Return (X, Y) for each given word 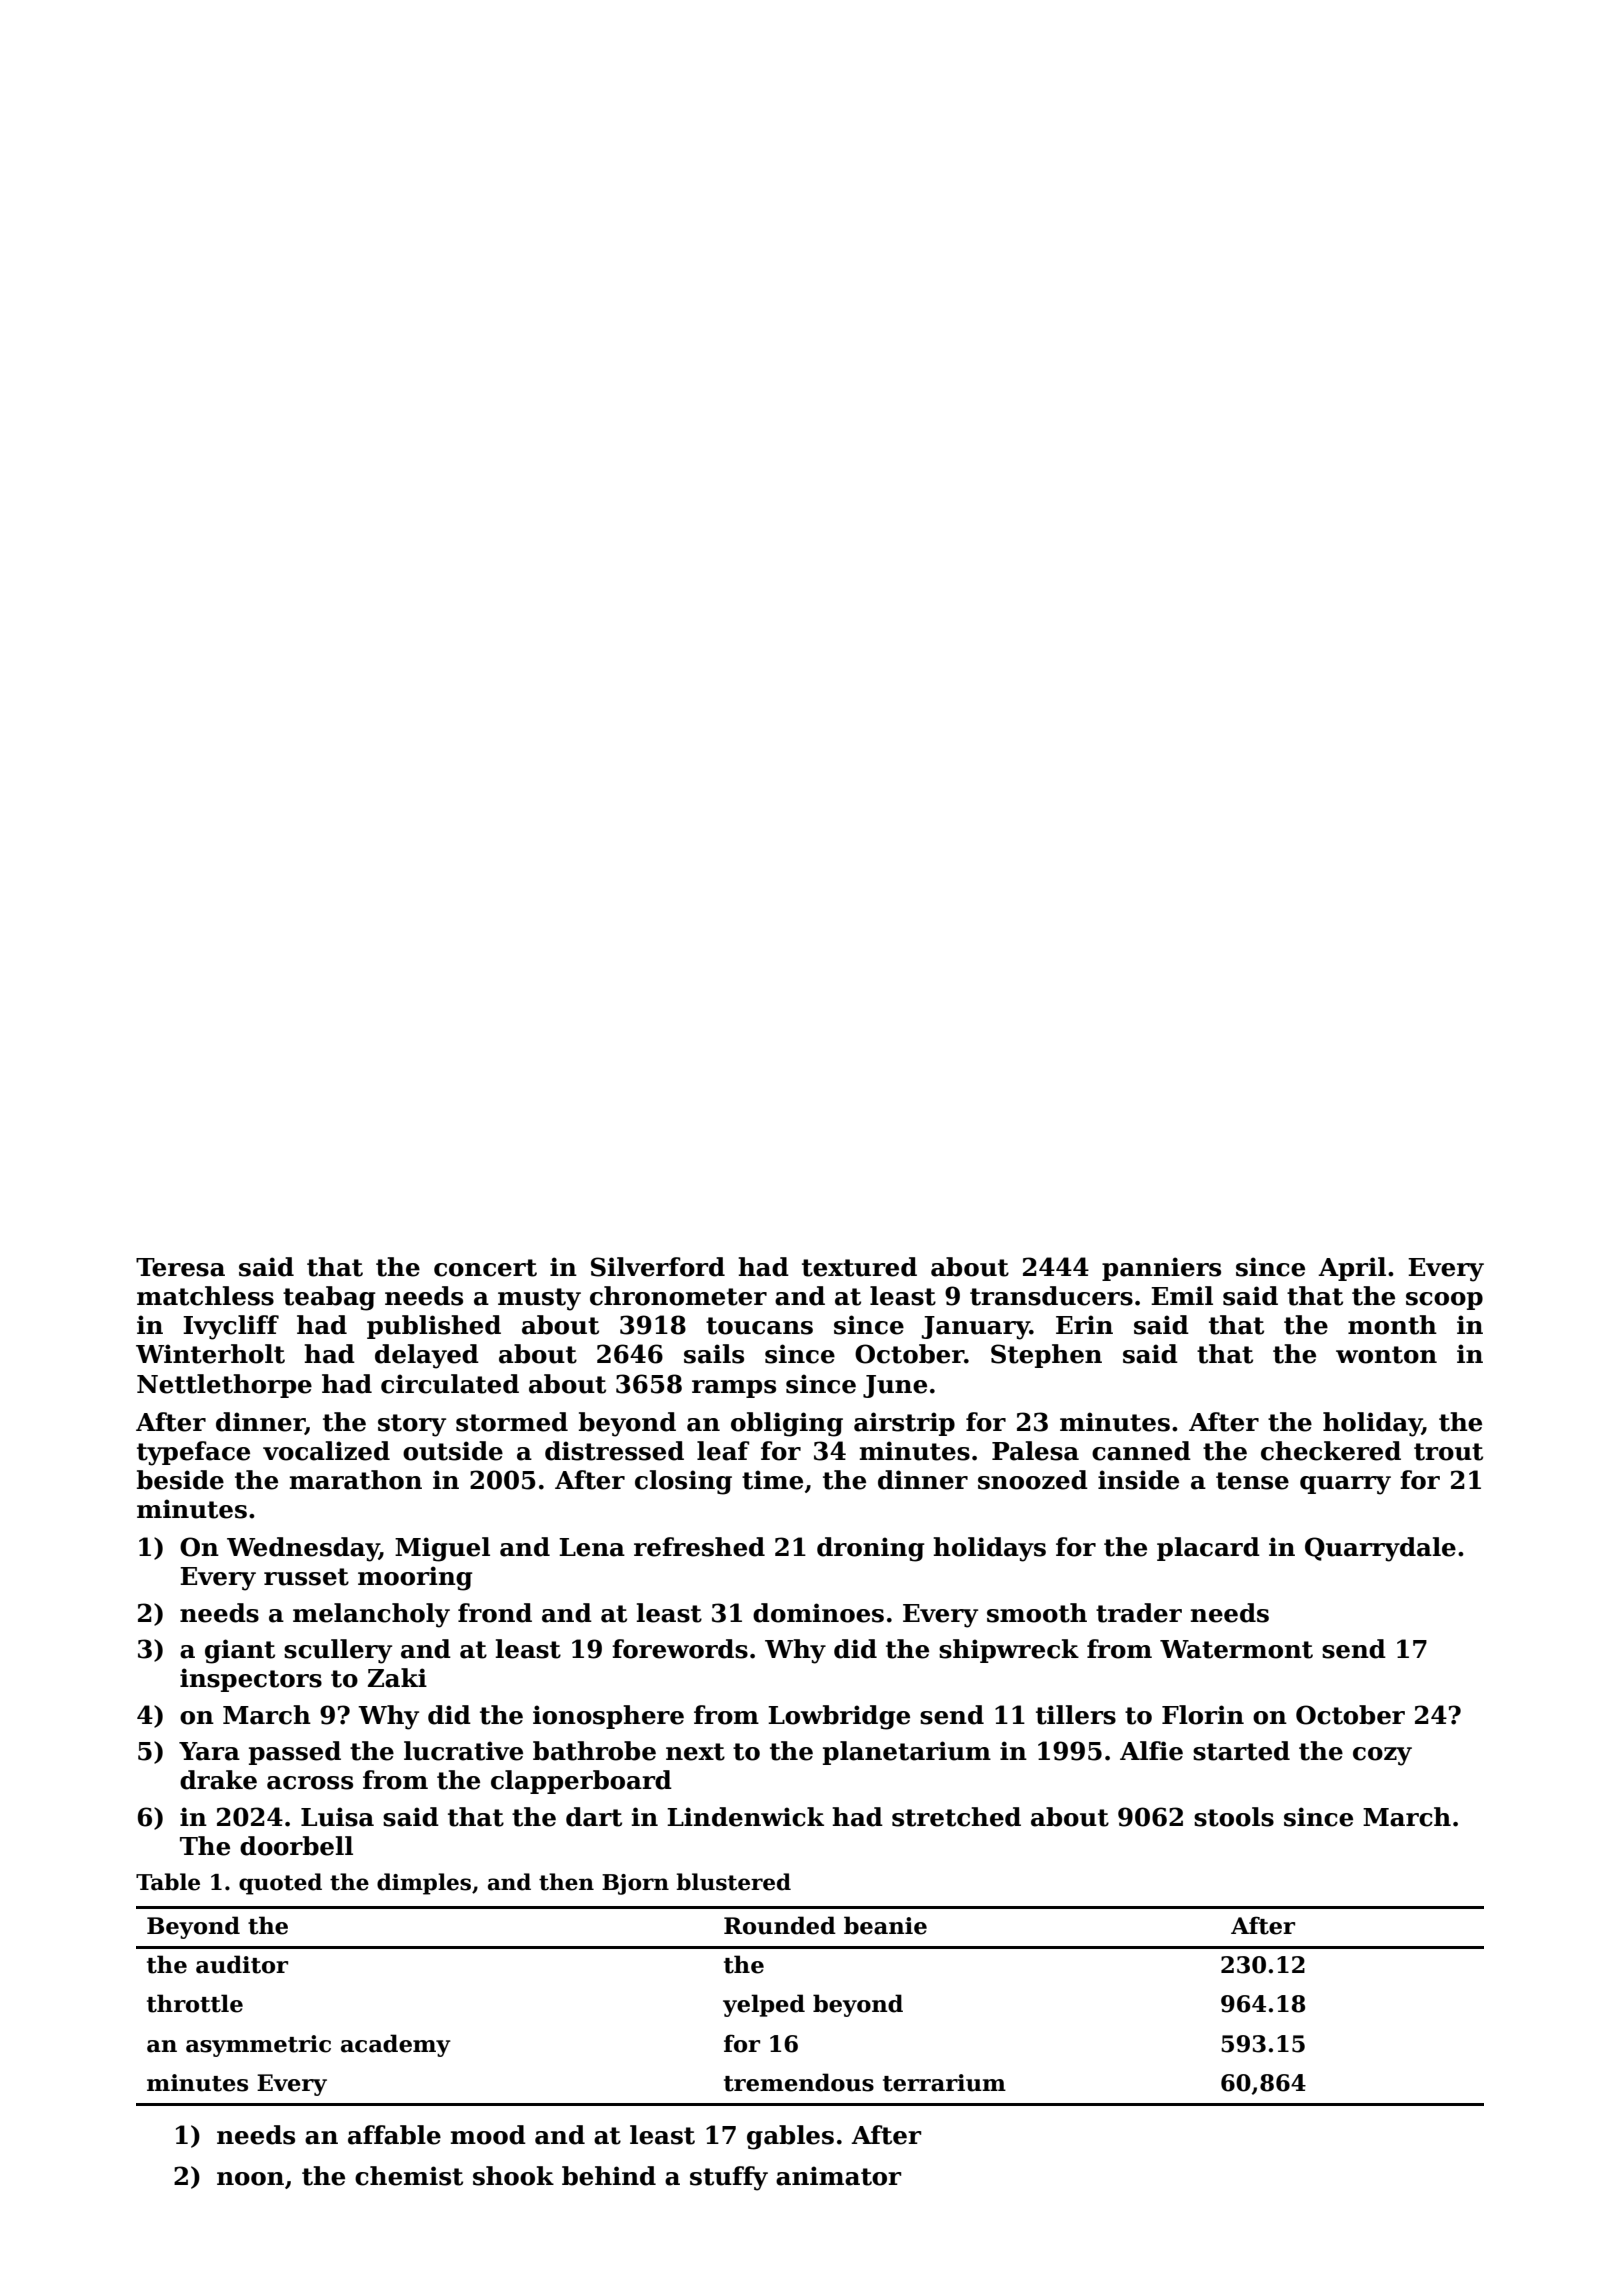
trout (1448, 1452)
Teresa (180, 1267)
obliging (787, 1424)
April (1352, 1269)
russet (306, 1577)
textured (859, 1267)
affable (394, 2135)
